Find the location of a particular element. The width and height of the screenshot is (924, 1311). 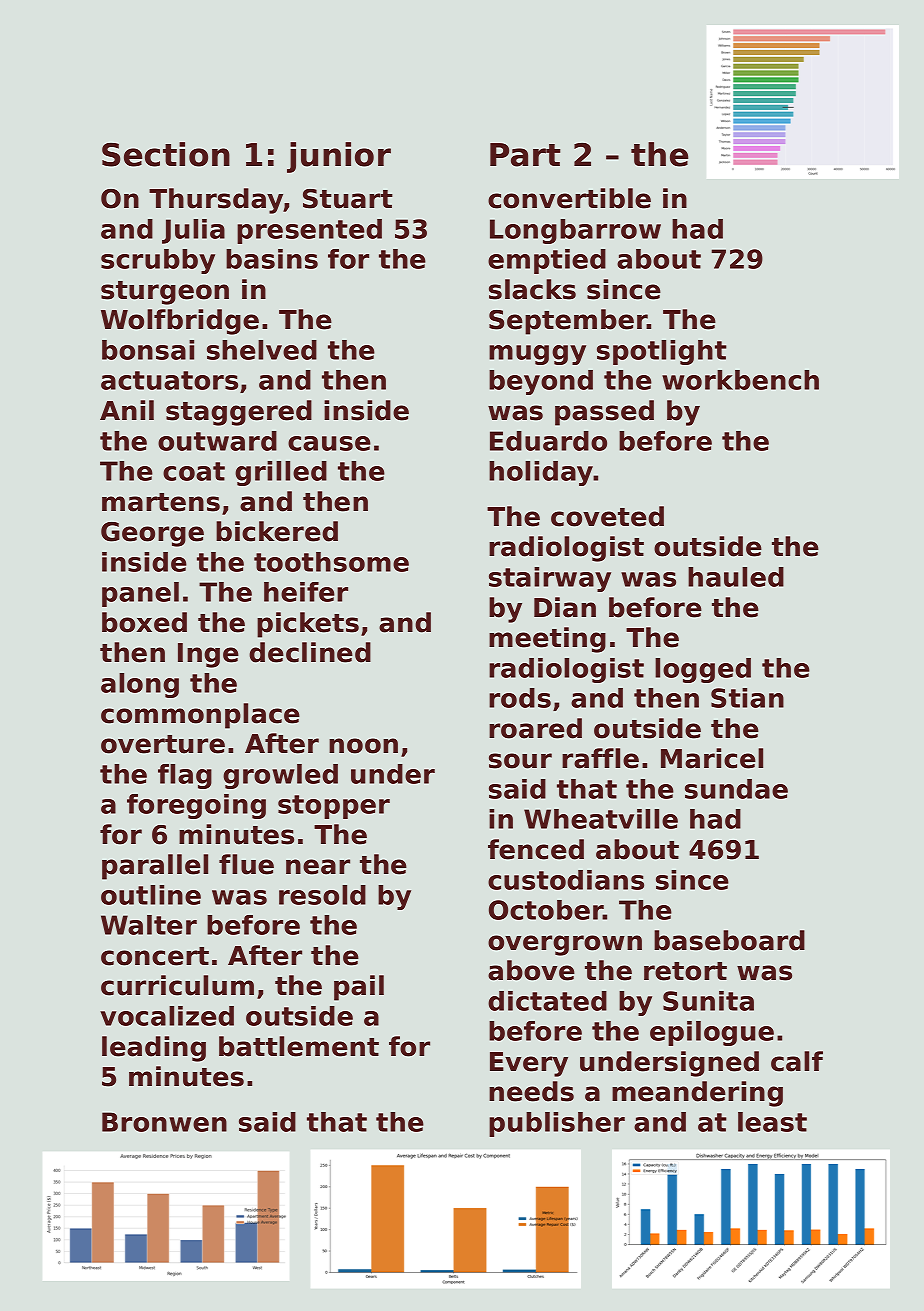

panel is located at coordinates (140, 594).
